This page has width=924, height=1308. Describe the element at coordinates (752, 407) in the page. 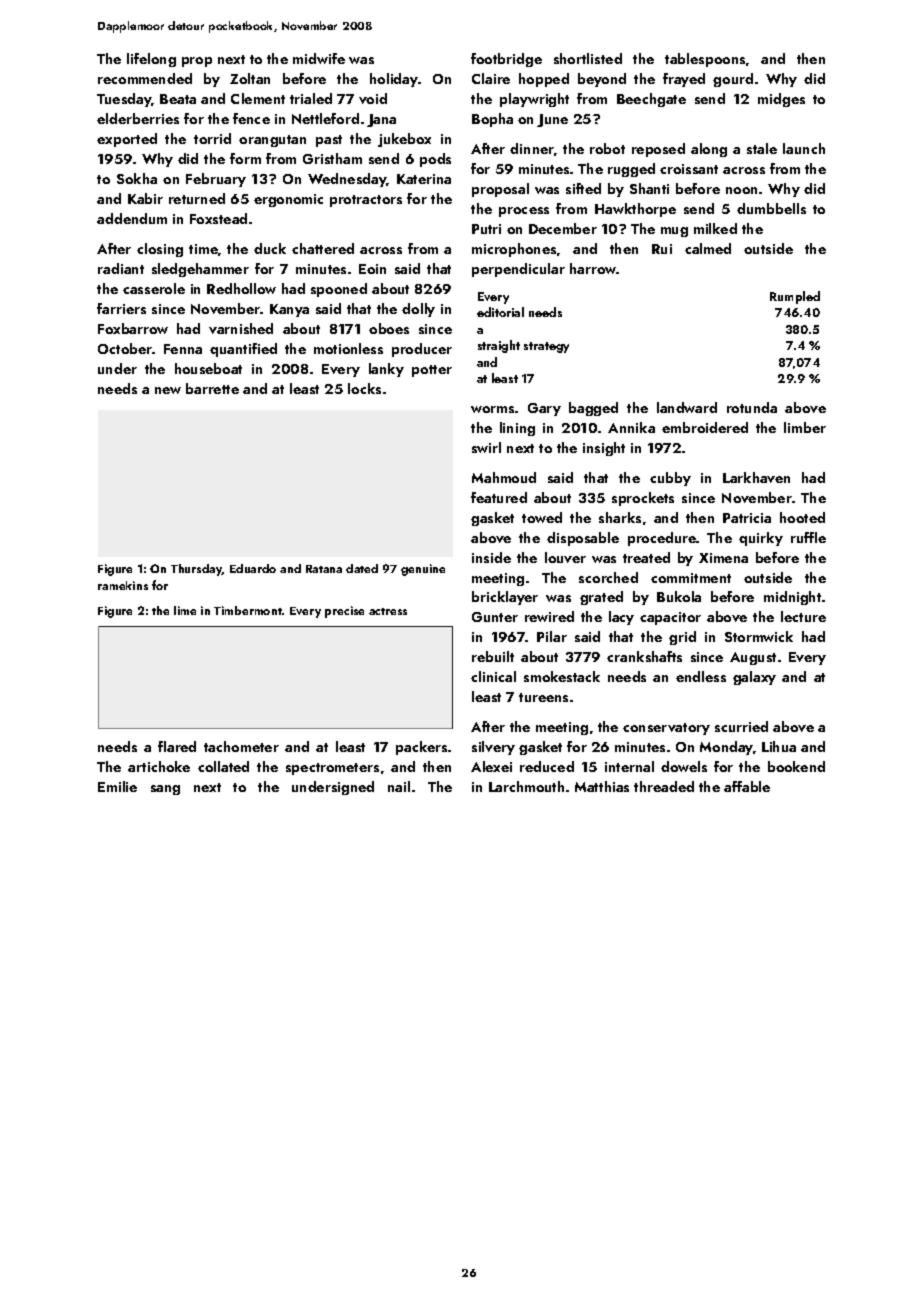

I see `rotunda` at that location.
